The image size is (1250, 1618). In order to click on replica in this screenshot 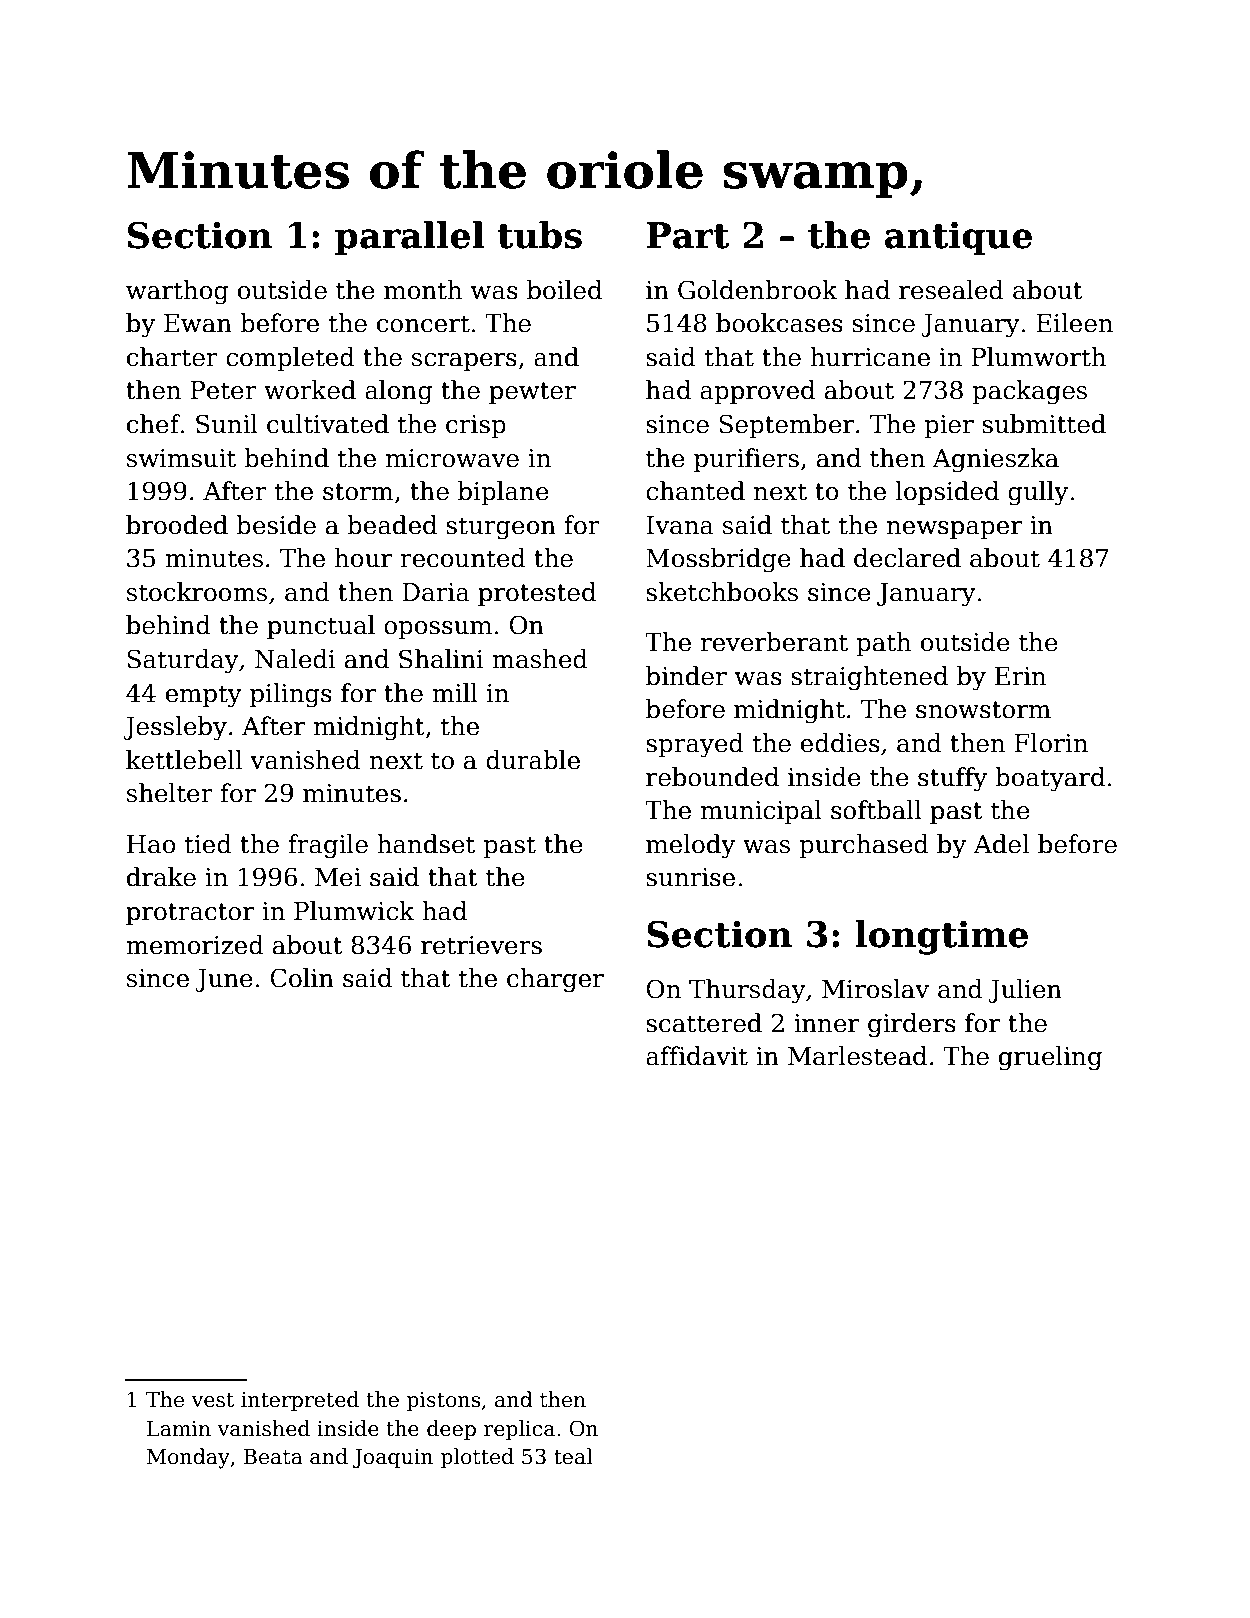, I will do `click(519, 1430)`.
